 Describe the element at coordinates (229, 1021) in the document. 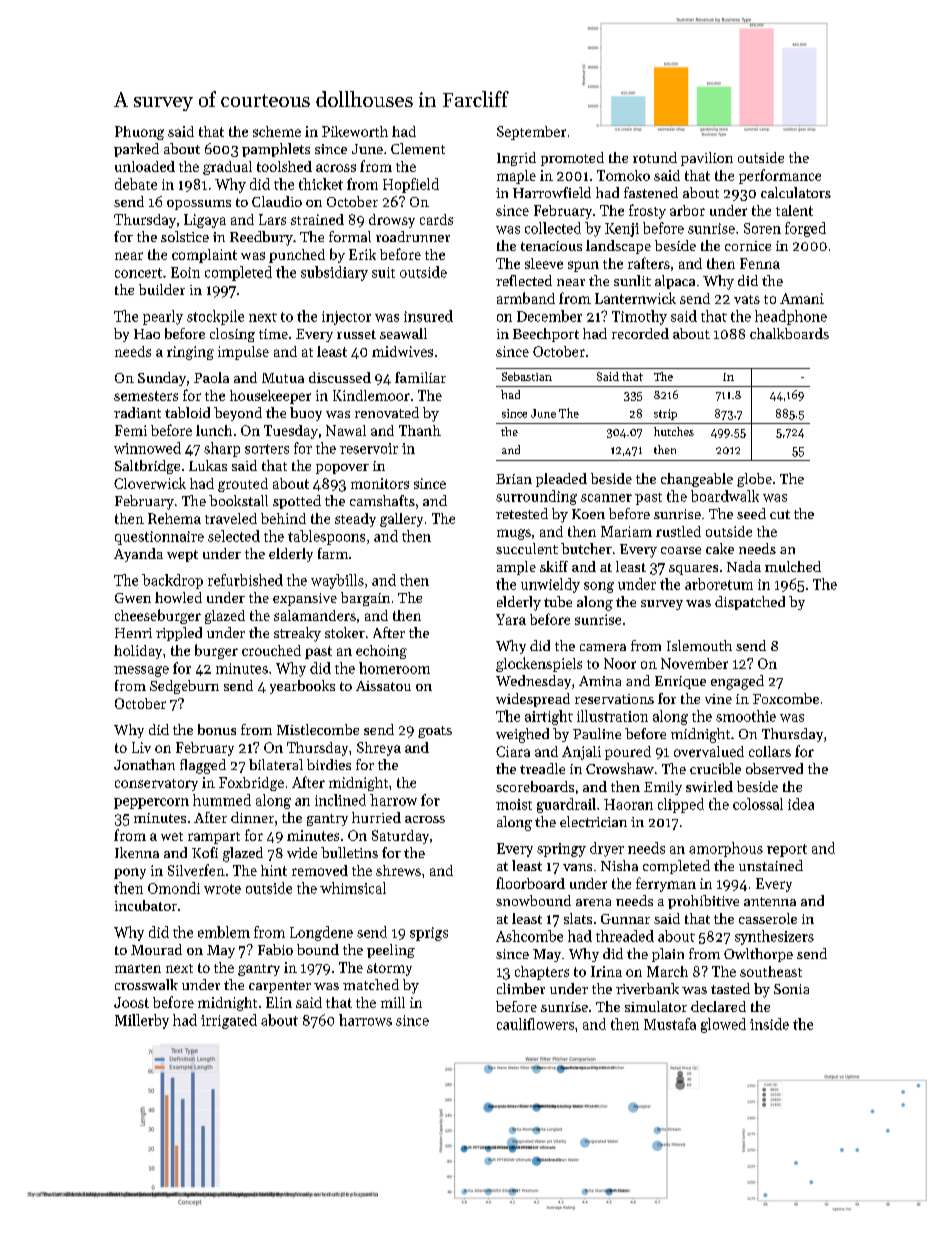

I see `irrigated` at that location.
